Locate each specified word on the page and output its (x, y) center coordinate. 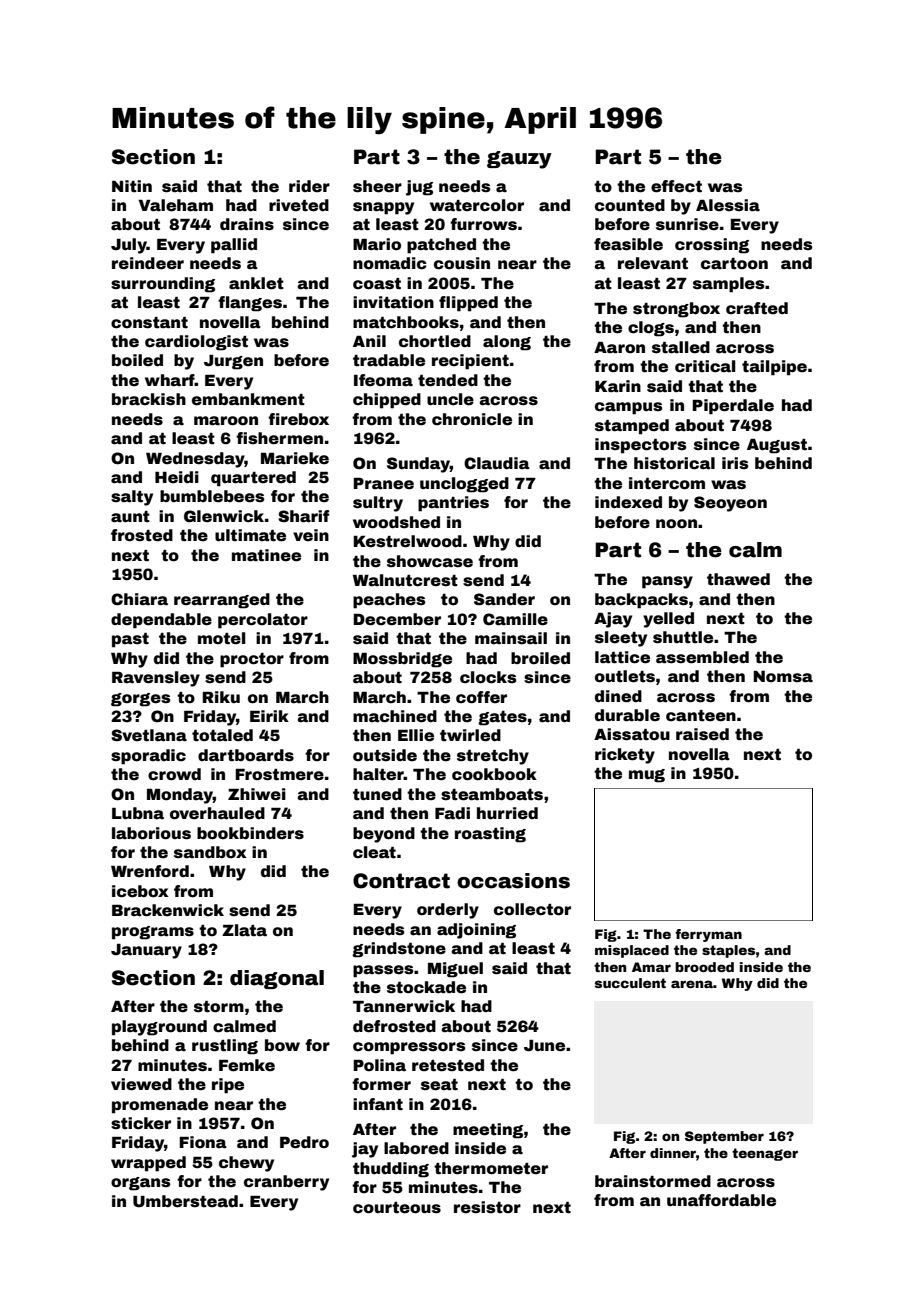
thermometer (491, 1168)
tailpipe (774, 368)
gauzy (519, 160)
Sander (504, 599)
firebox (298, 419)
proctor (252, 660)
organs (140, 1184)
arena (692, 984)
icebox (140, 891)
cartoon (734, 264)
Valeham (175, 205)
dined (618, 696)
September (724, 1137)
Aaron (619, 348)
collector (532, 909)
